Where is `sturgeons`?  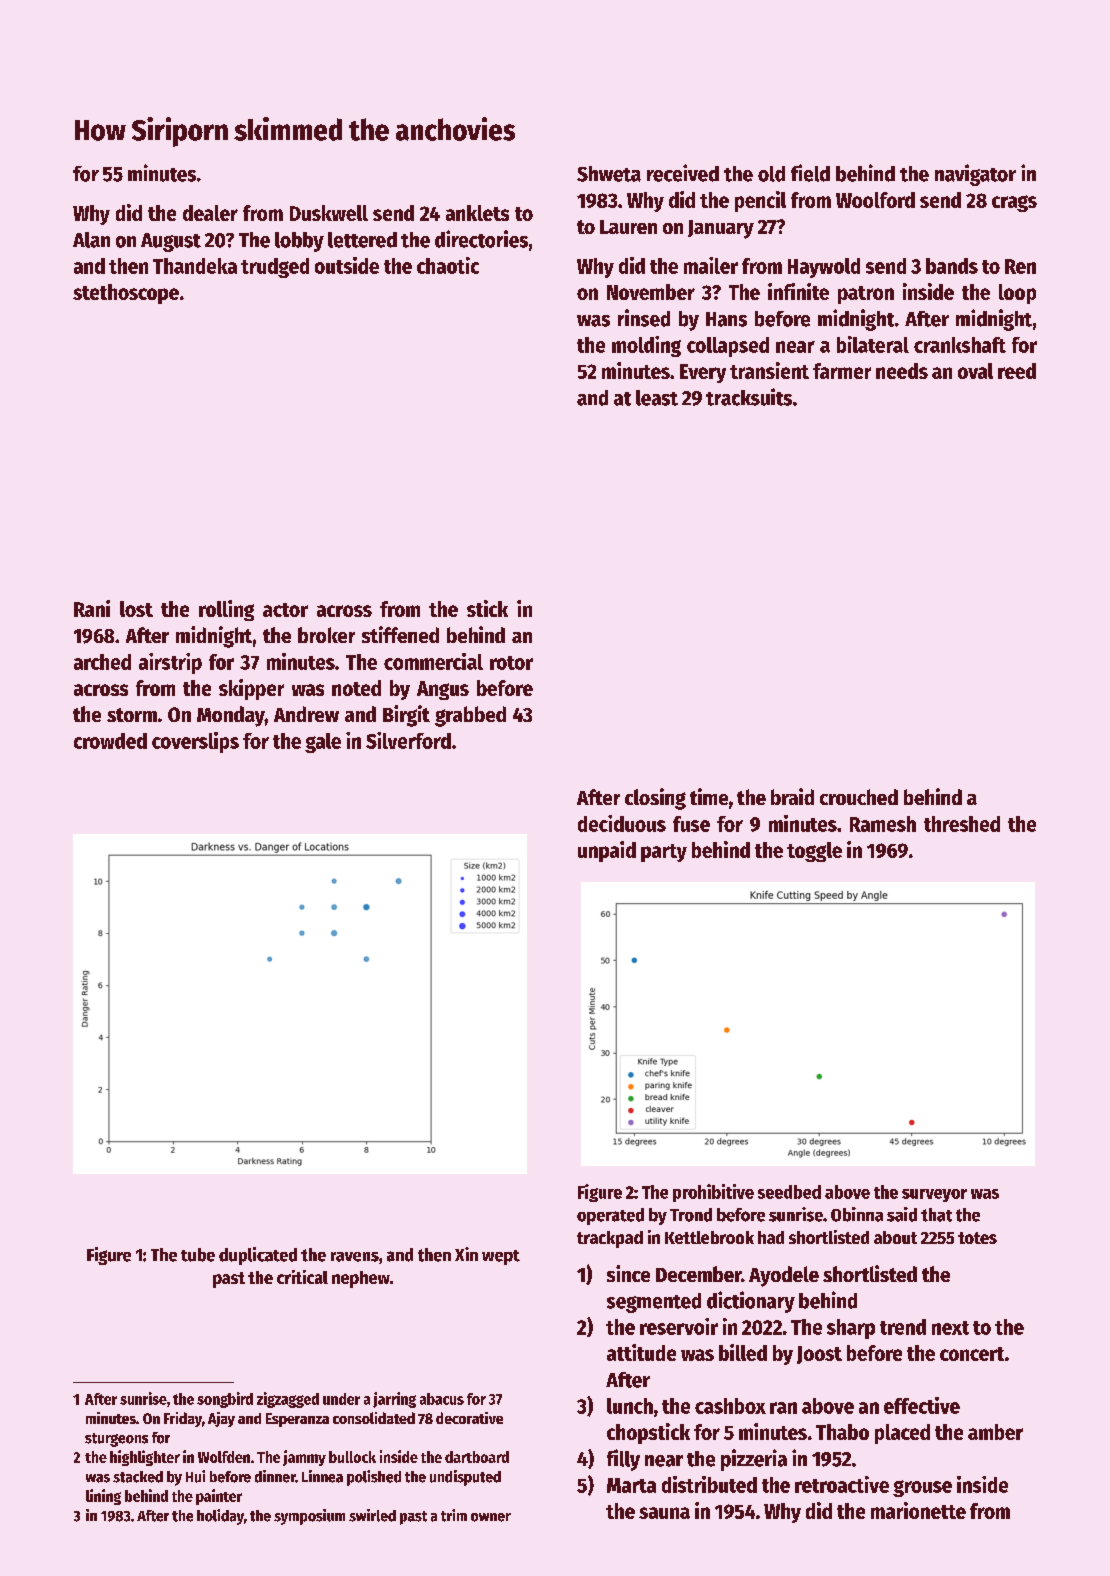 sturgeons is located at coordinates (116, 1440).
